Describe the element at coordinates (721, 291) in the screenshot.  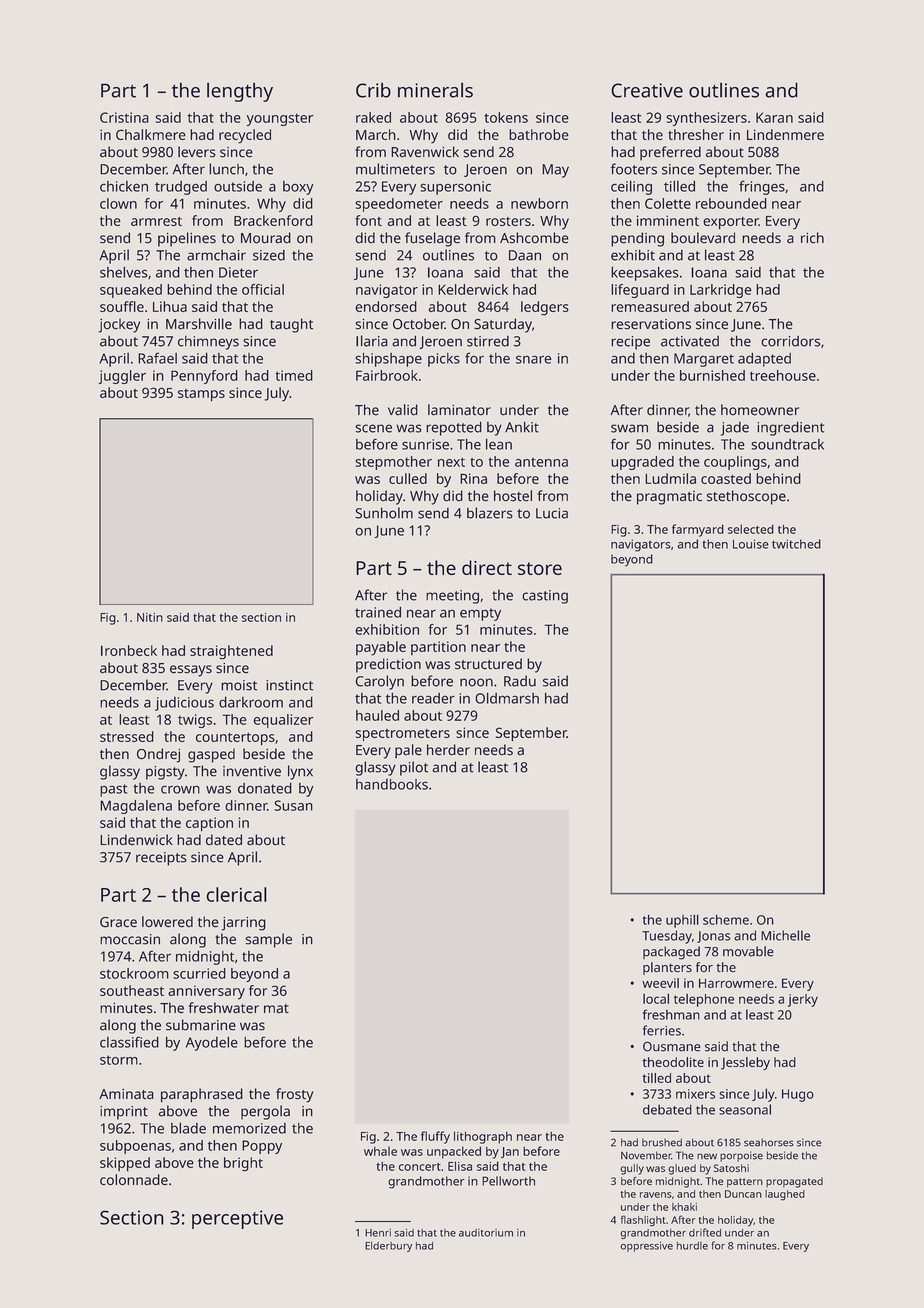
I see `Larkridge` at that location.
